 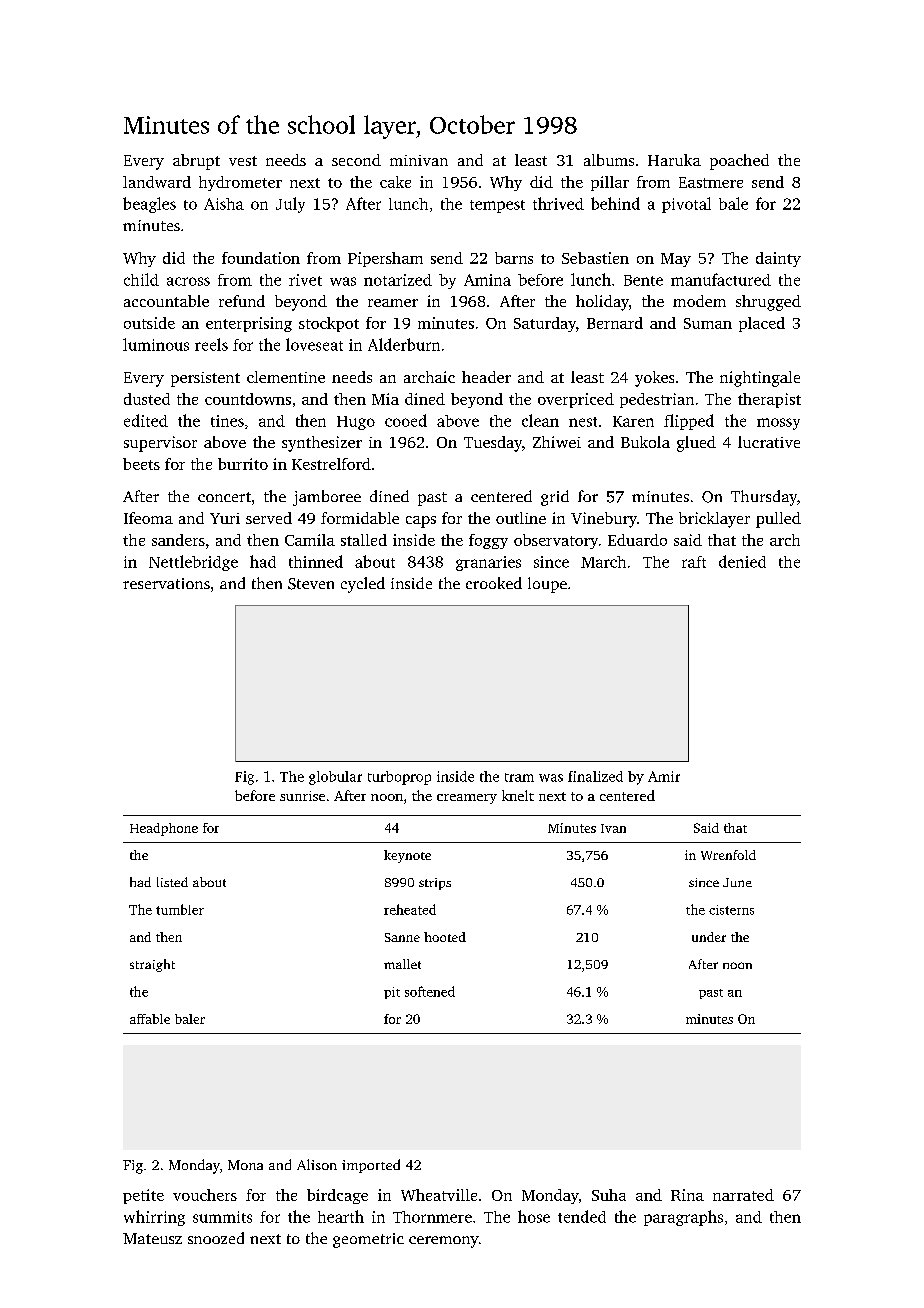 I want to click on child, so click(x=141, y=279).
